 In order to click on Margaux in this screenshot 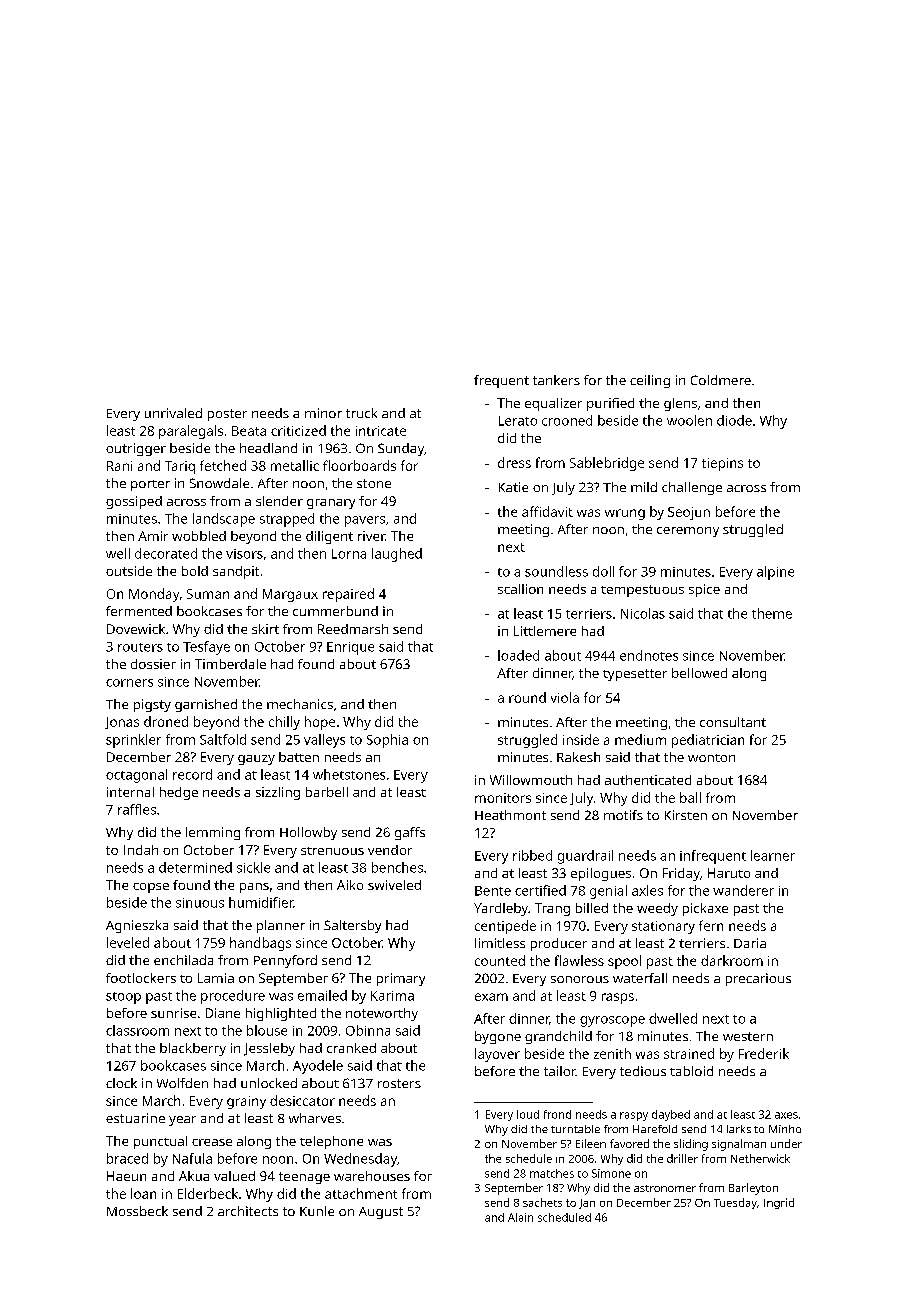, I will do `click(290, 595)`.
